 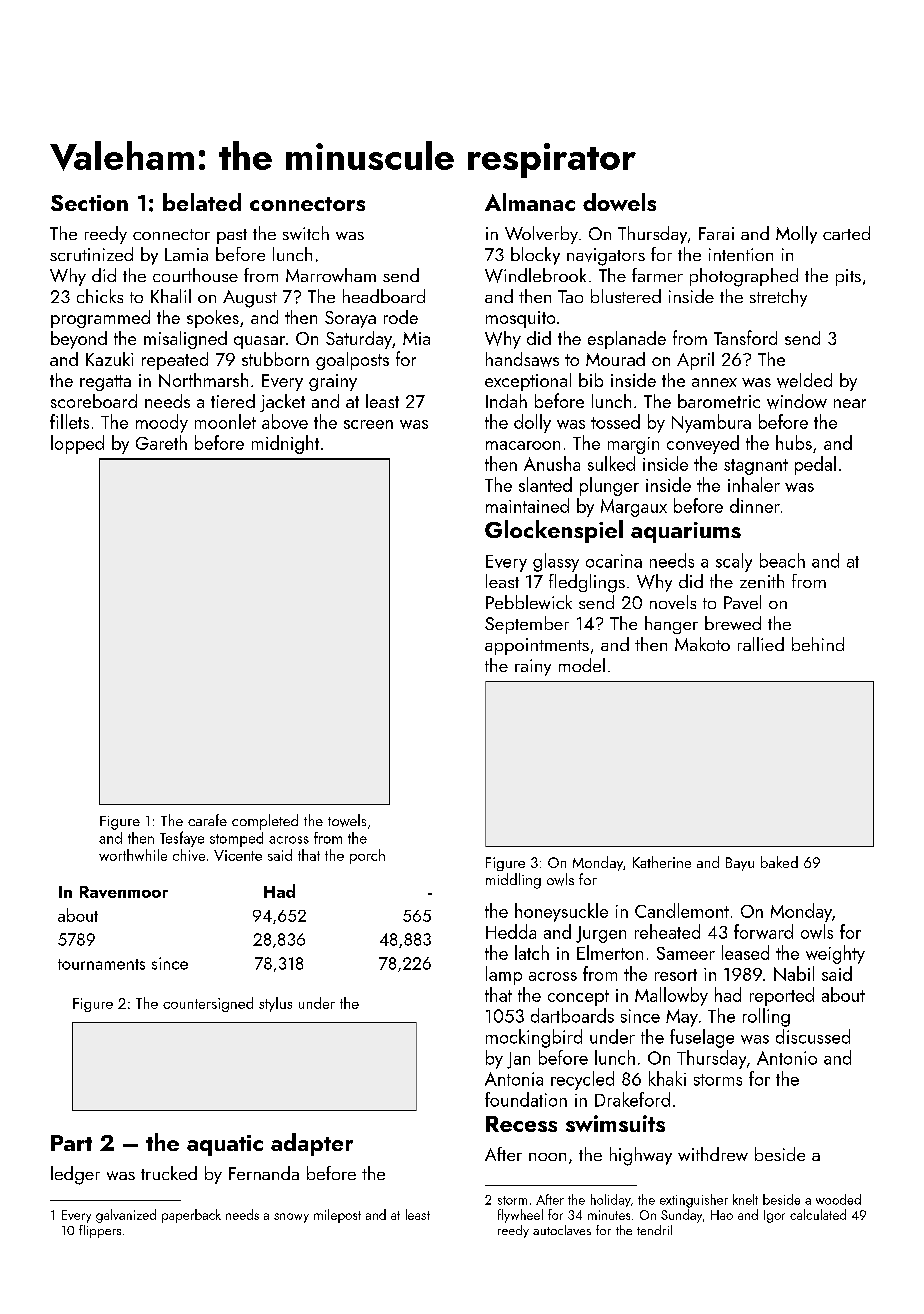 I want to click on behind, so click(x=818, y=644).
